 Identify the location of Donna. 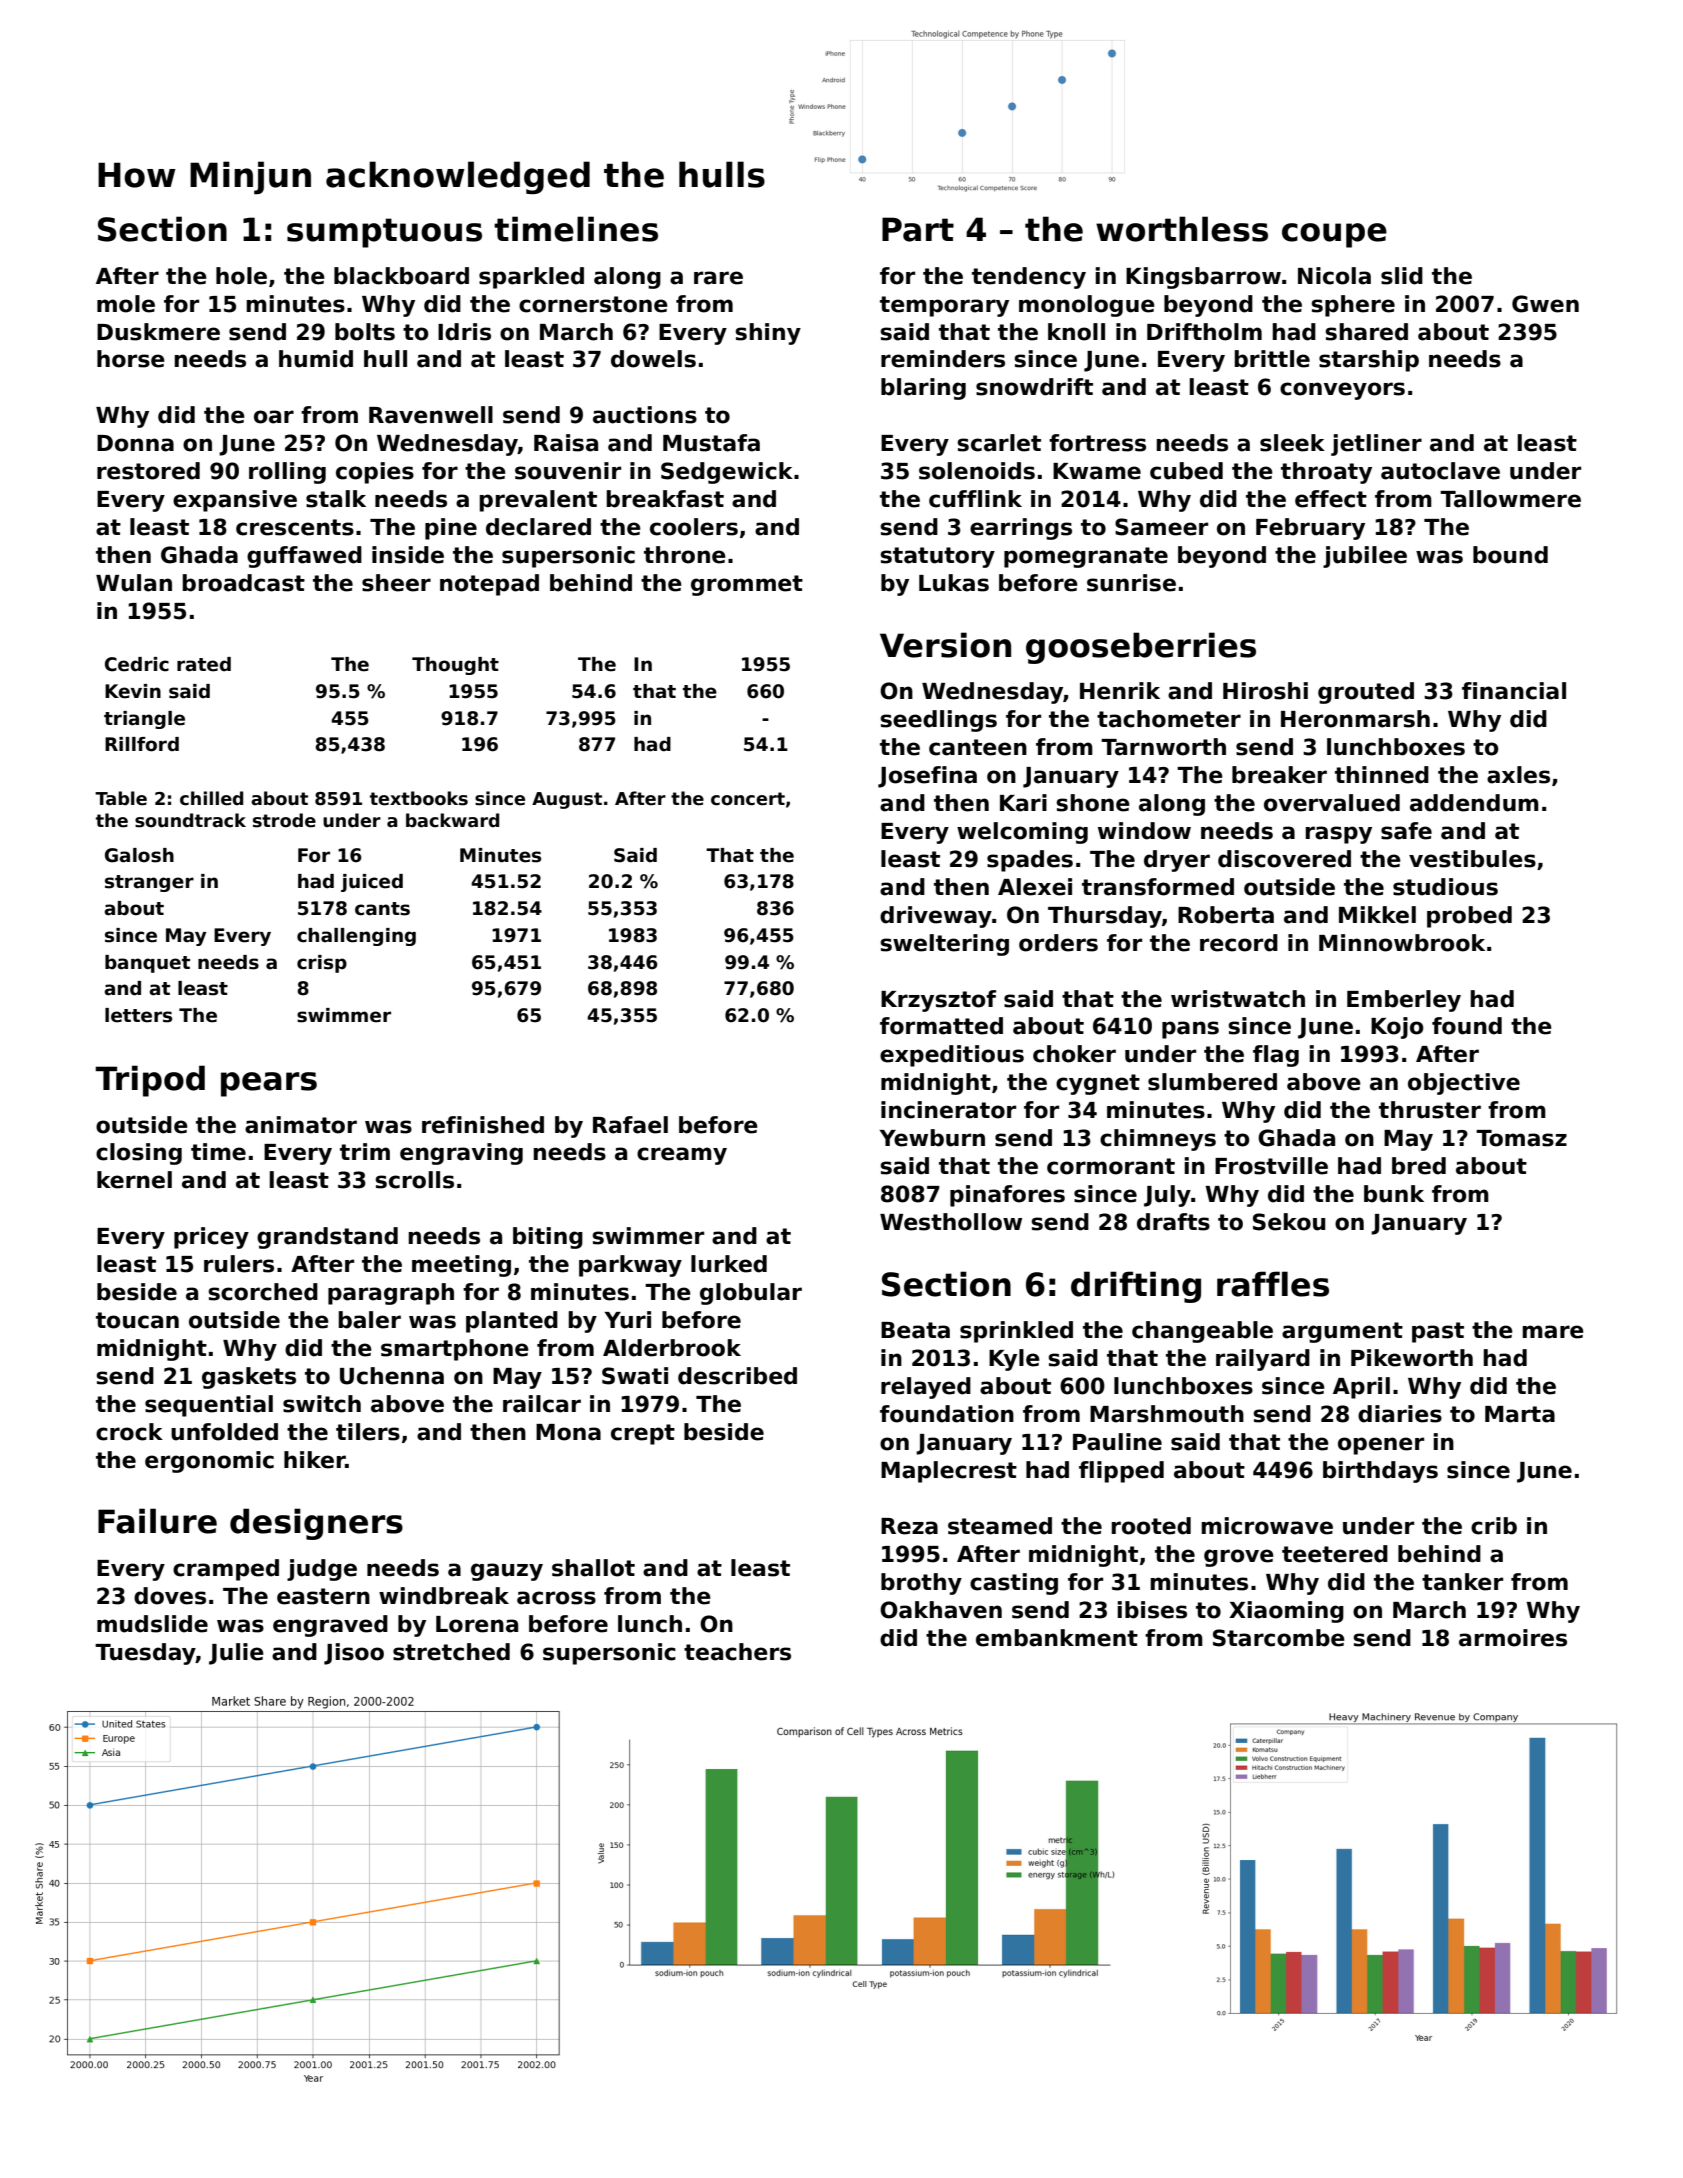
(135, 443).
